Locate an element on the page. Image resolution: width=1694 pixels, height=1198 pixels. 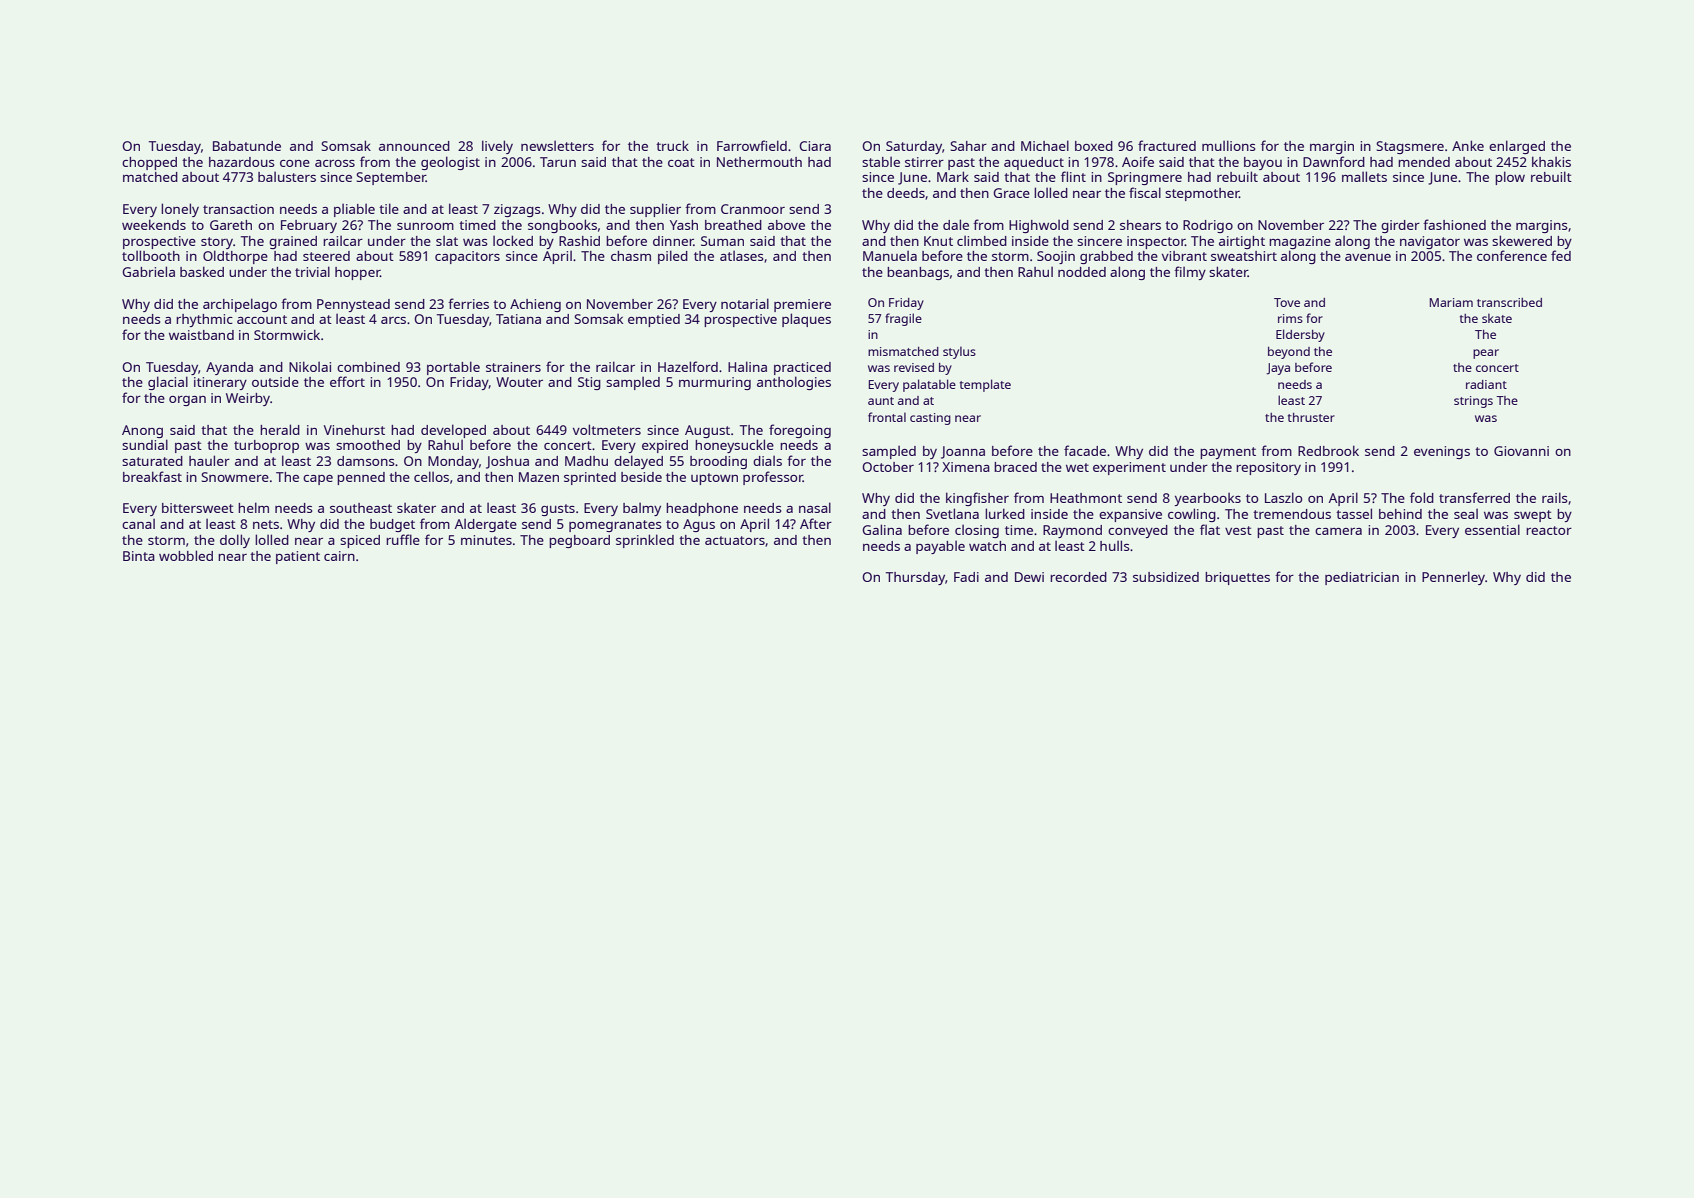
Babatunde is located at coordinates (247, 146).
